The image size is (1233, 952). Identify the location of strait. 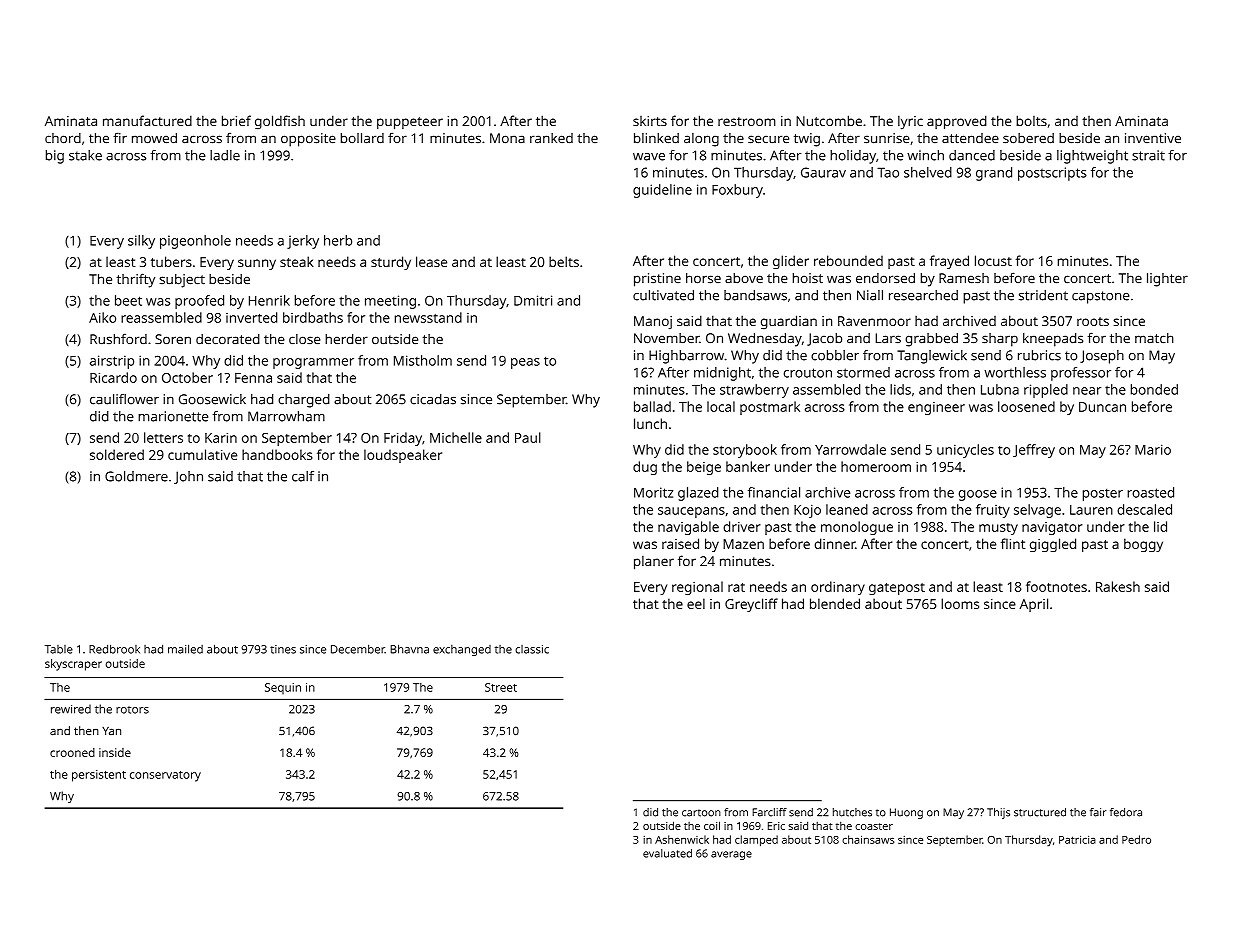
(1148, 155).
